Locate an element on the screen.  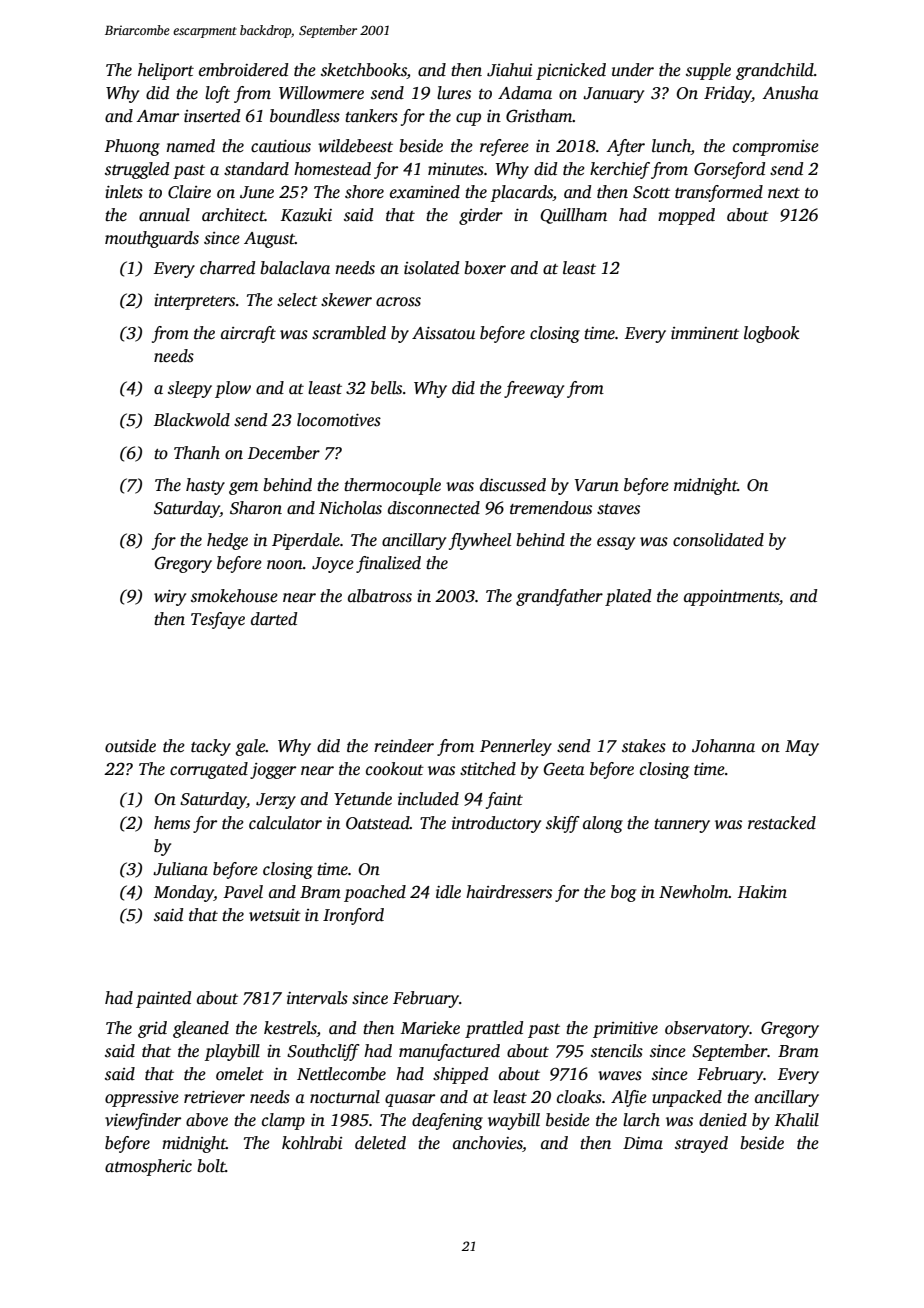
Monday is located at coordinates (184, 893).
